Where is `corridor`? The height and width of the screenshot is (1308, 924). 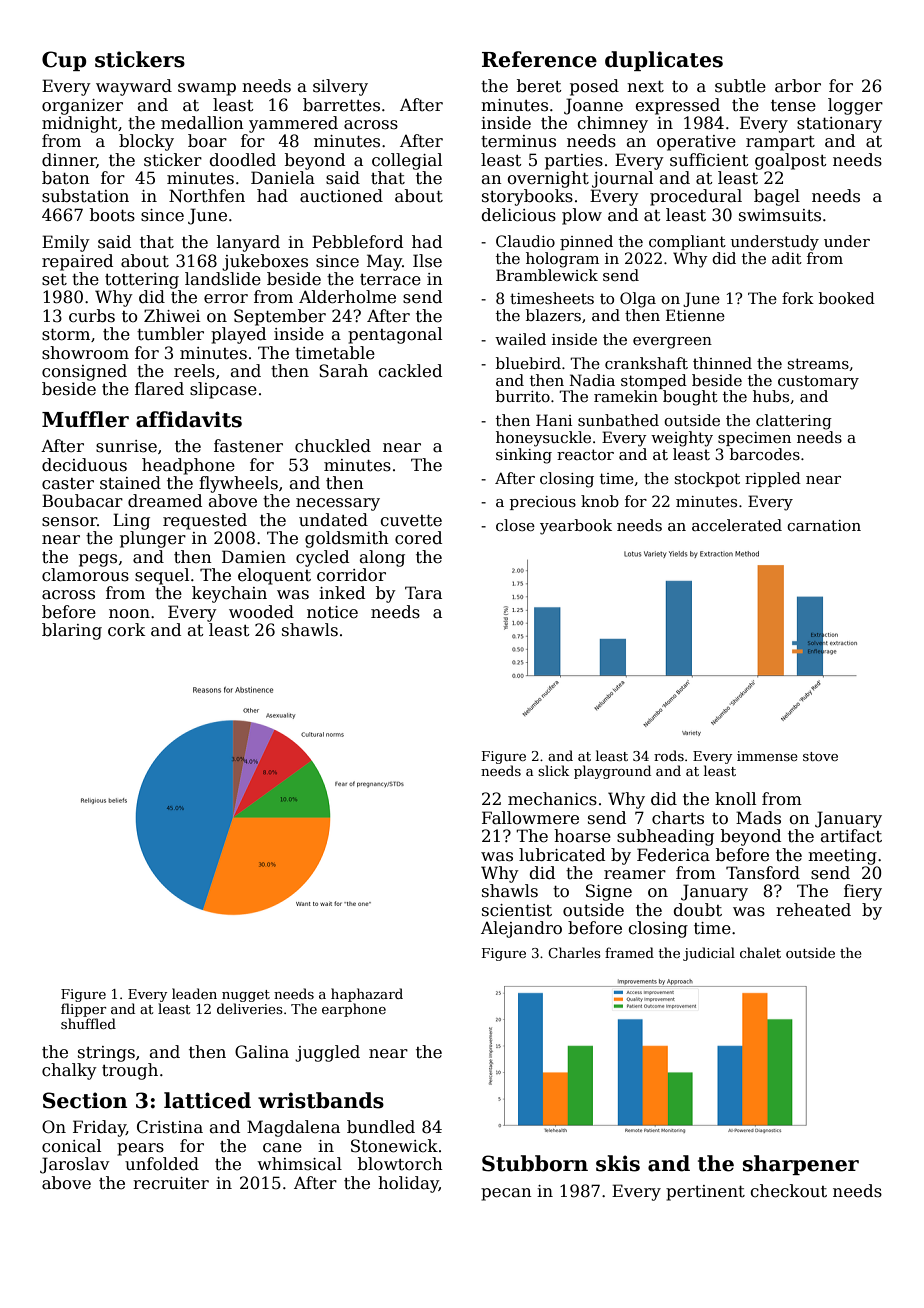
corridor is located at coordinates (351, 575).
